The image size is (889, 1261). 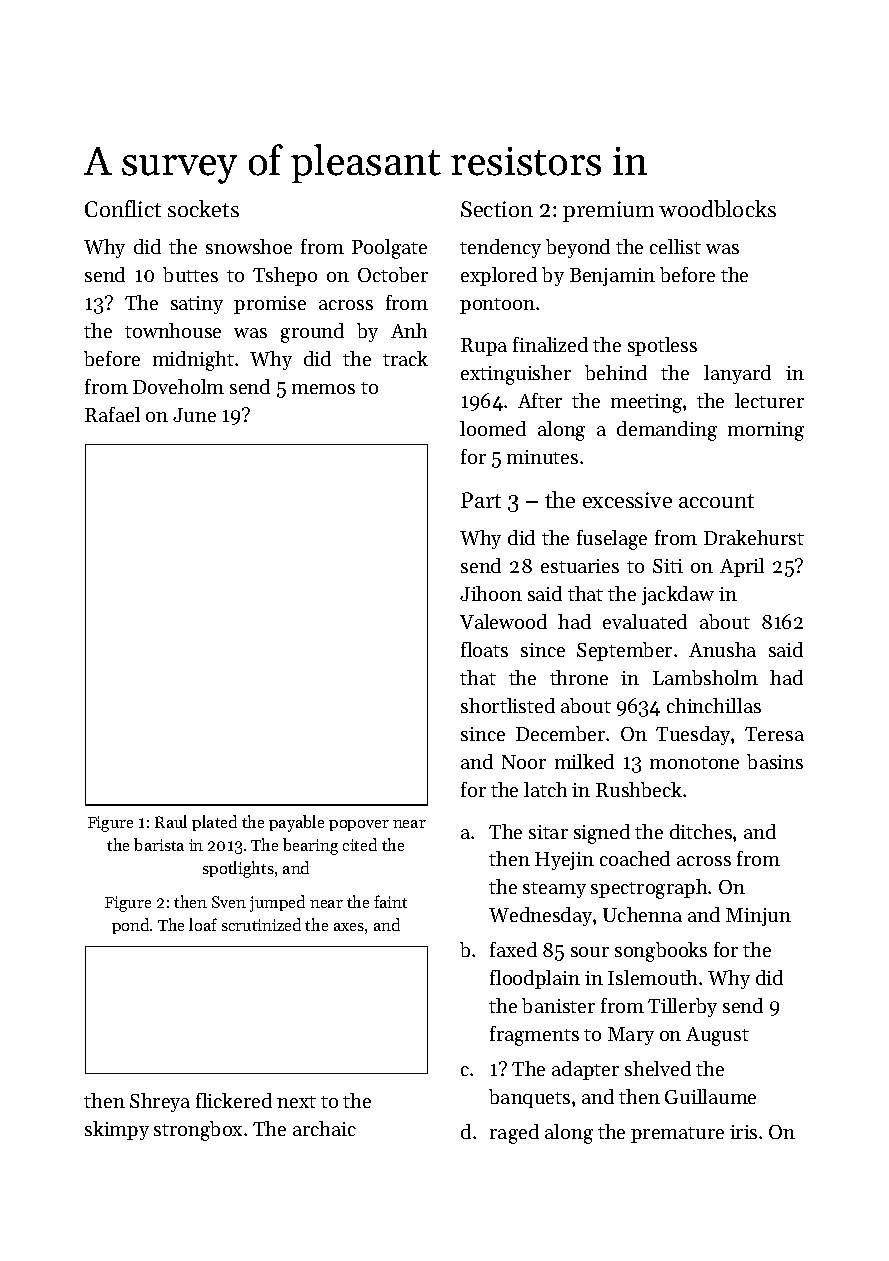 I want to click on Raul, so click(x=171, y=821).
